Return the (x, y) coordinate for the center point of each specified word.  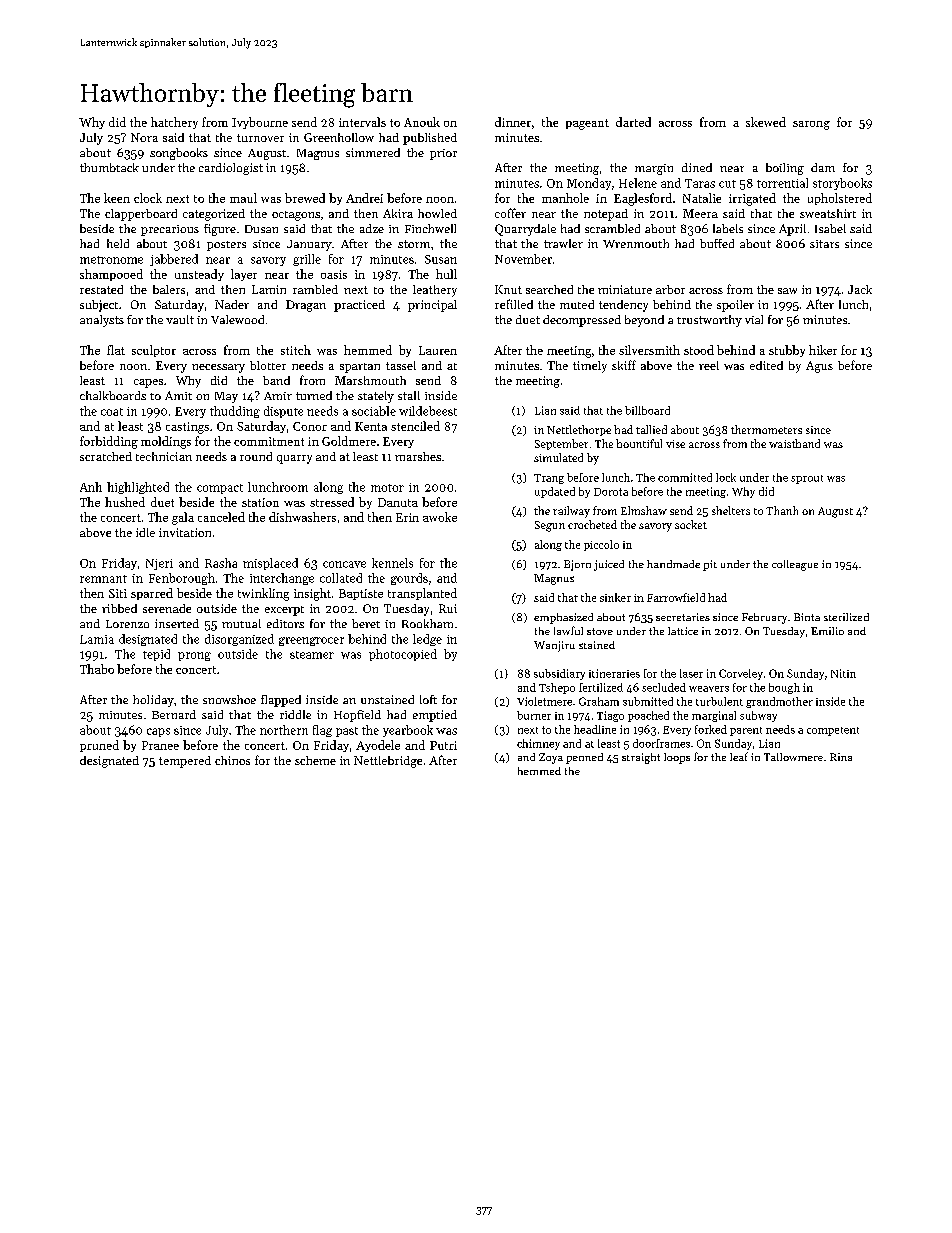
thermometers (766, 429)
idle (145, 532)
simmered (373, 152)
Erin (407, 517)
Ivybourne (260, 123)
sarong (811, 125)
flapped (281, 701)
